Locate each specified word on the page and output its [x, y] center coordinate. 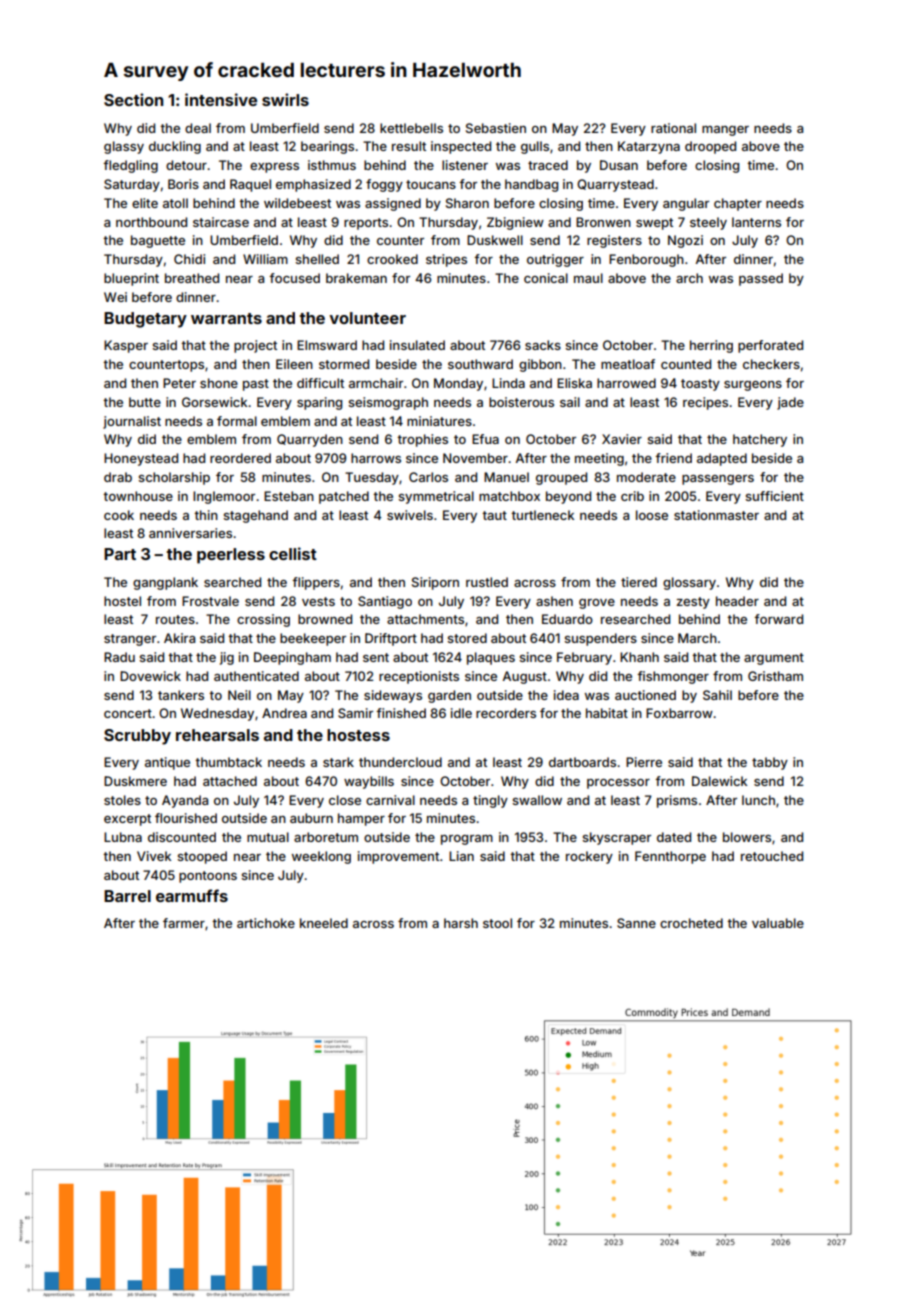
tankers [181, 695]
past [256, 385]
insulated [417, 345]
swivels [410, 515]
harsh [461, 923]
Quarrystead [615, 185]
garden [449, 696]
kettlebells [411, 128]
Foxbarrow [679, 713]
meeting [599, 459]
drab [118, 477]
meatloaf [628, 364]
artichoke [266, 923]
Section [133, 99]
